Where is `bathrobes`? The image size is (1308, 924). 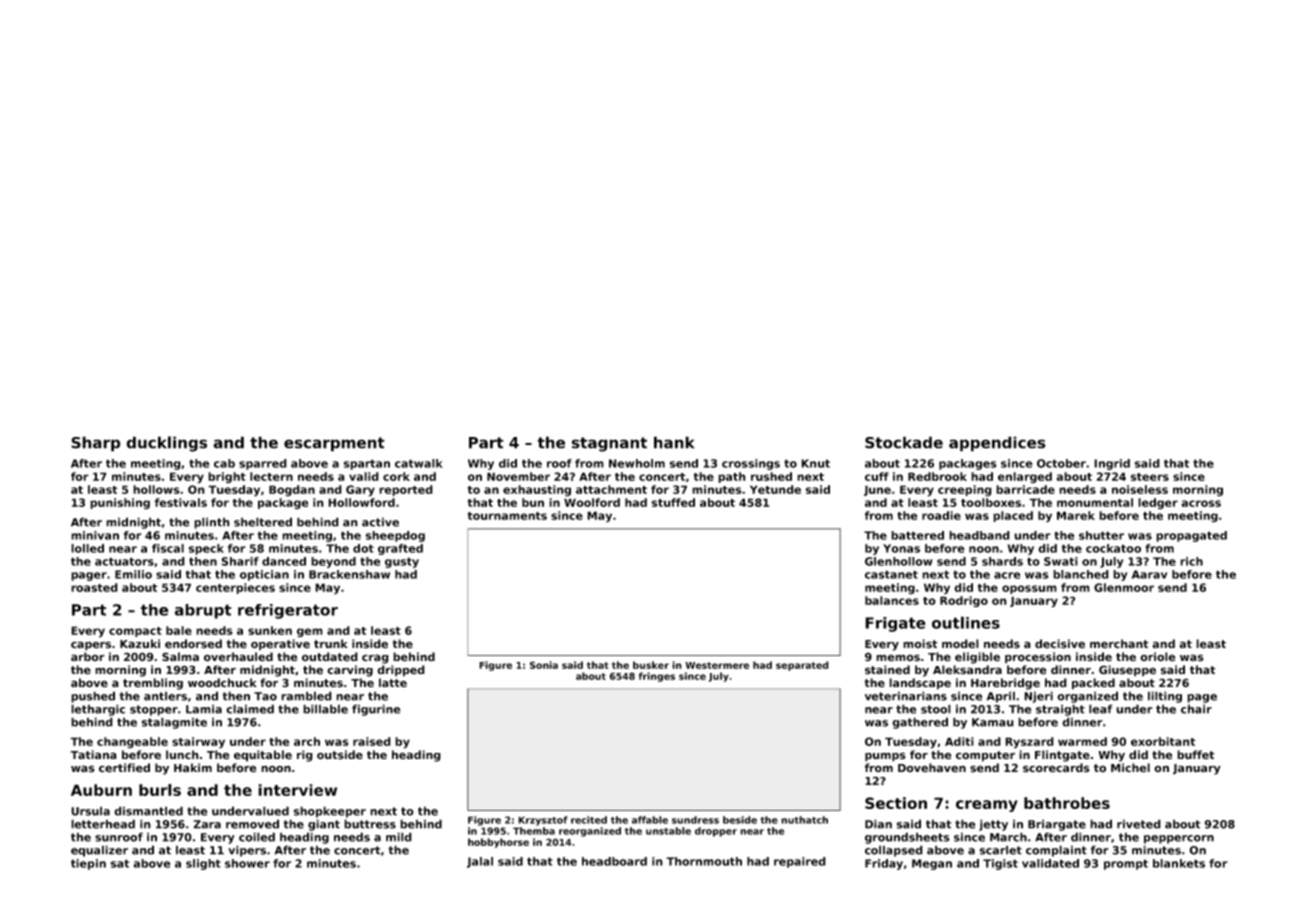
bathrobes is located at coordinates (1067, 803).
